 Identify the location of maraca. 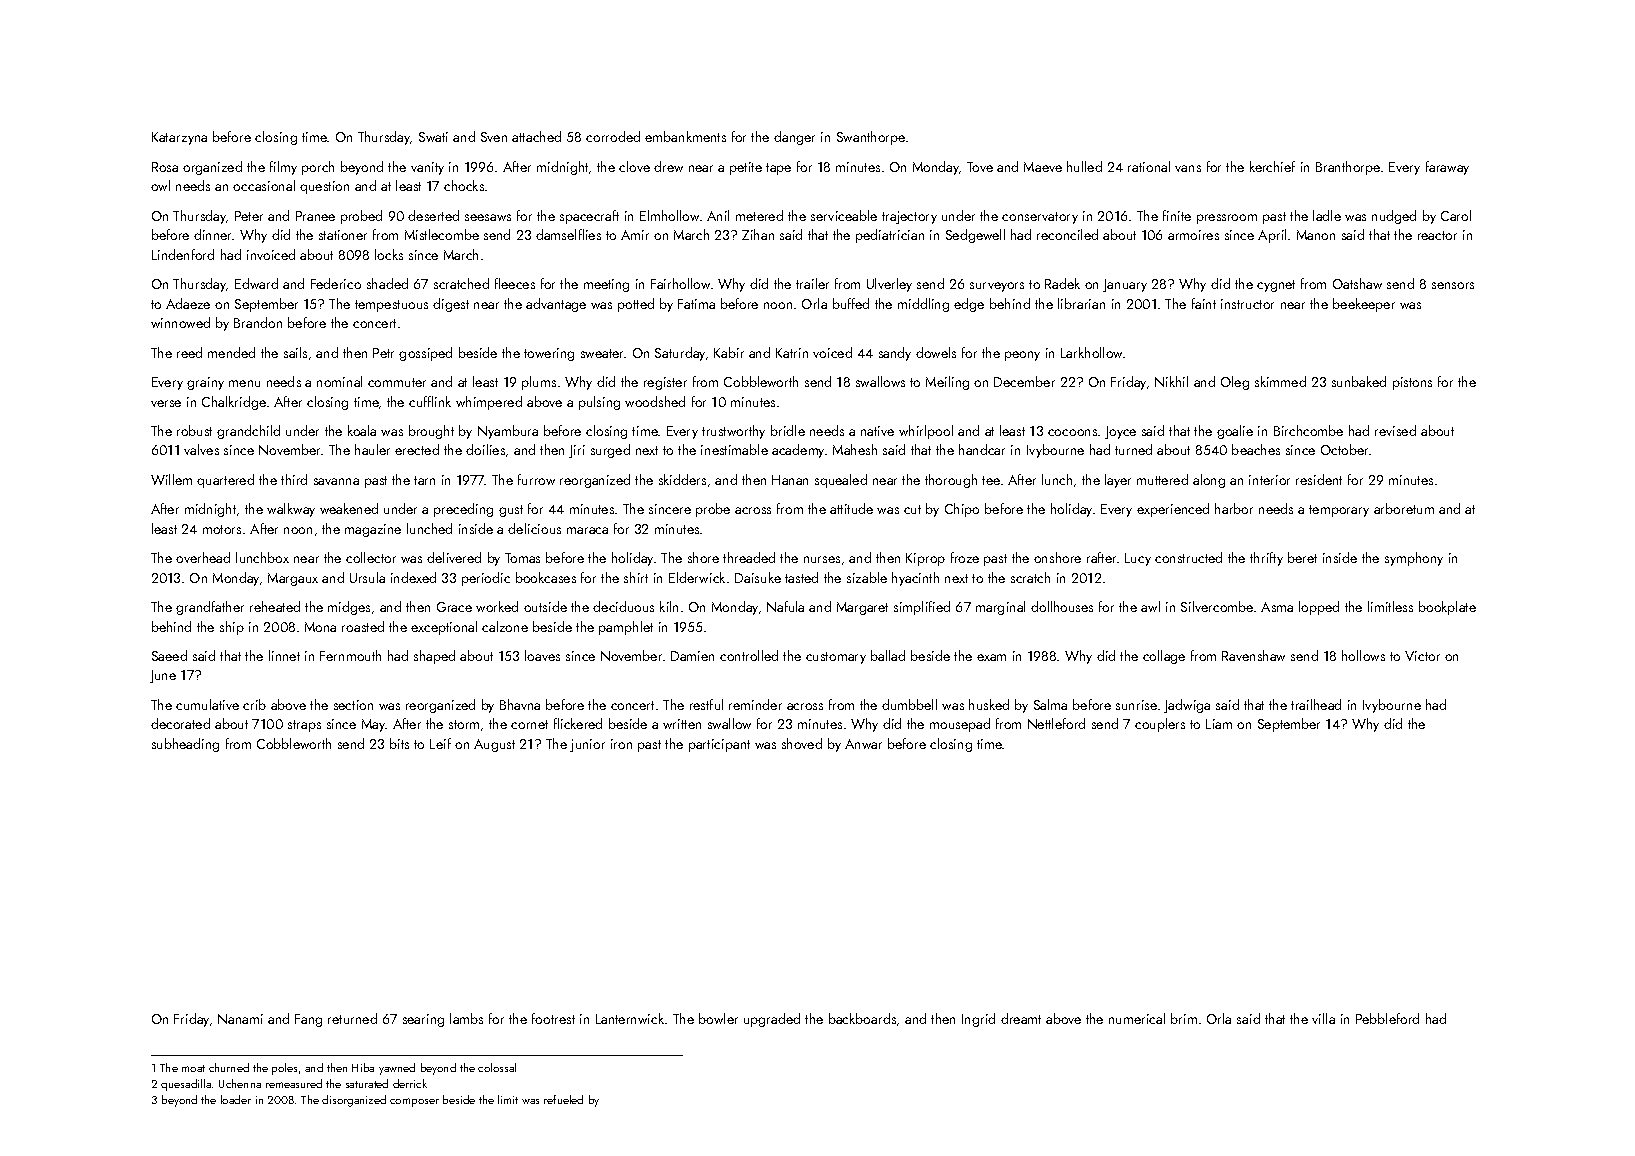
(587, 530).
